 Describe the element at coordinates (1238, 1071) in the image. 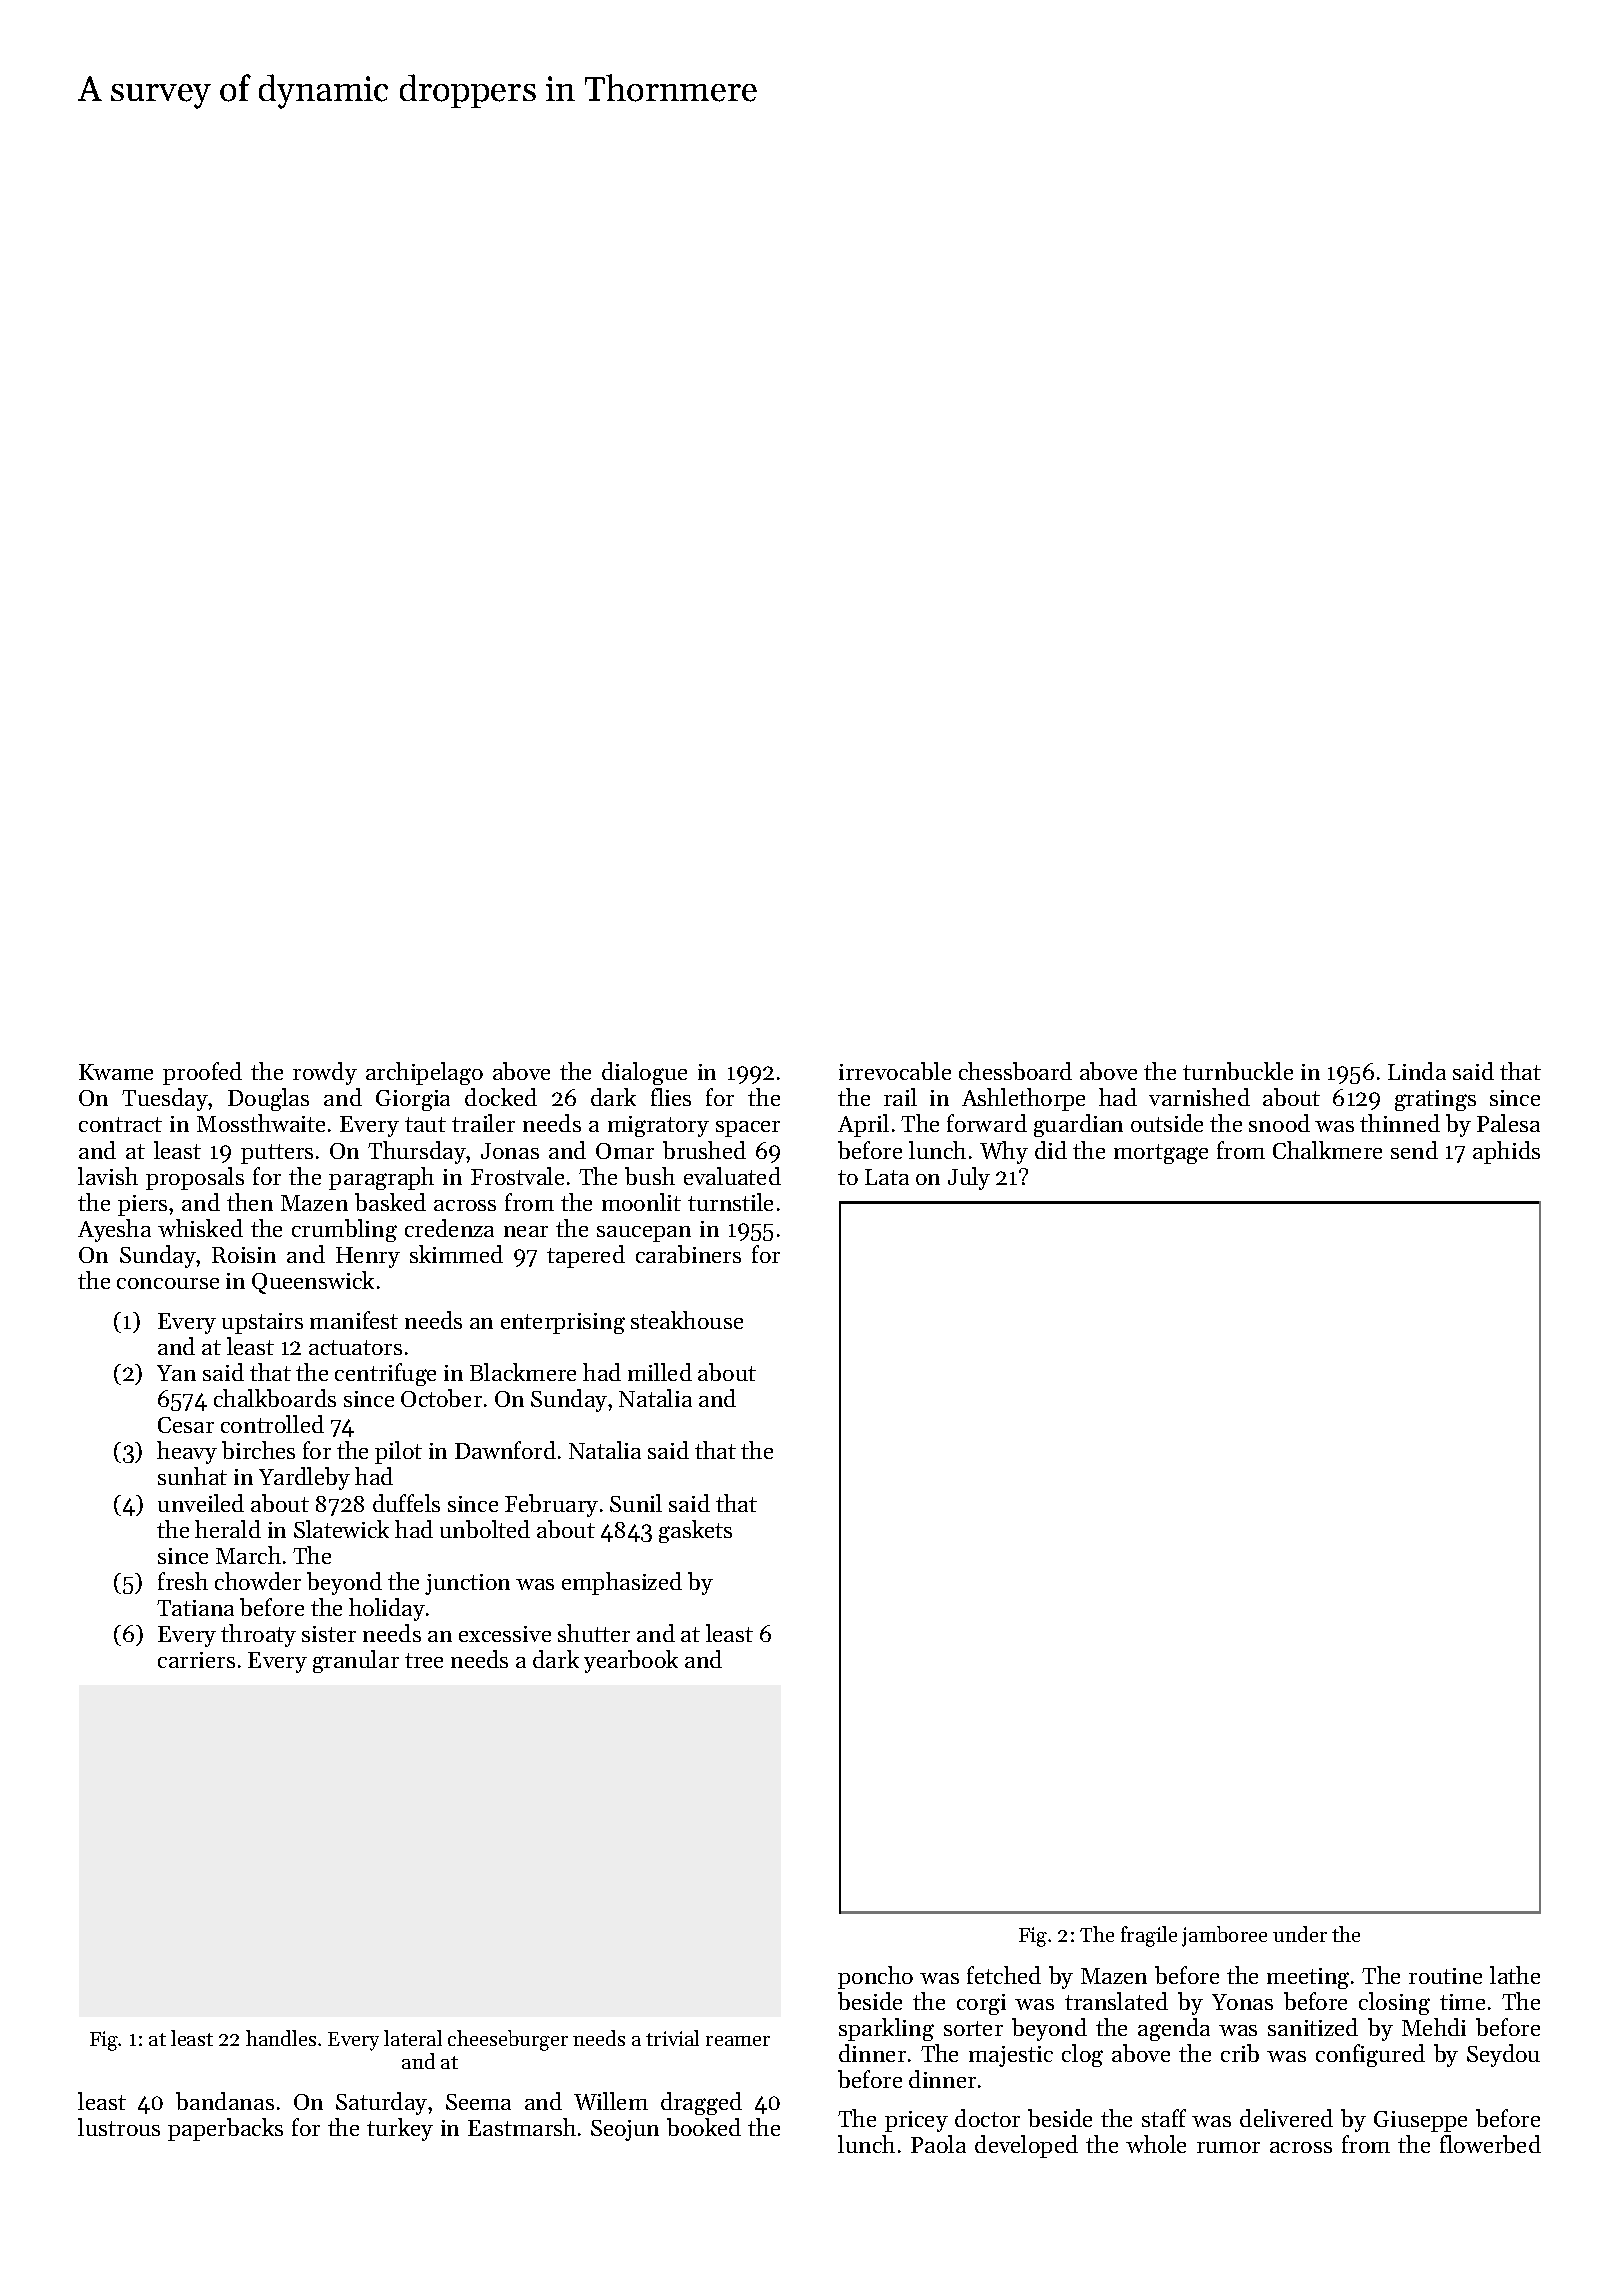

I see `turnbuckle` at that location.
